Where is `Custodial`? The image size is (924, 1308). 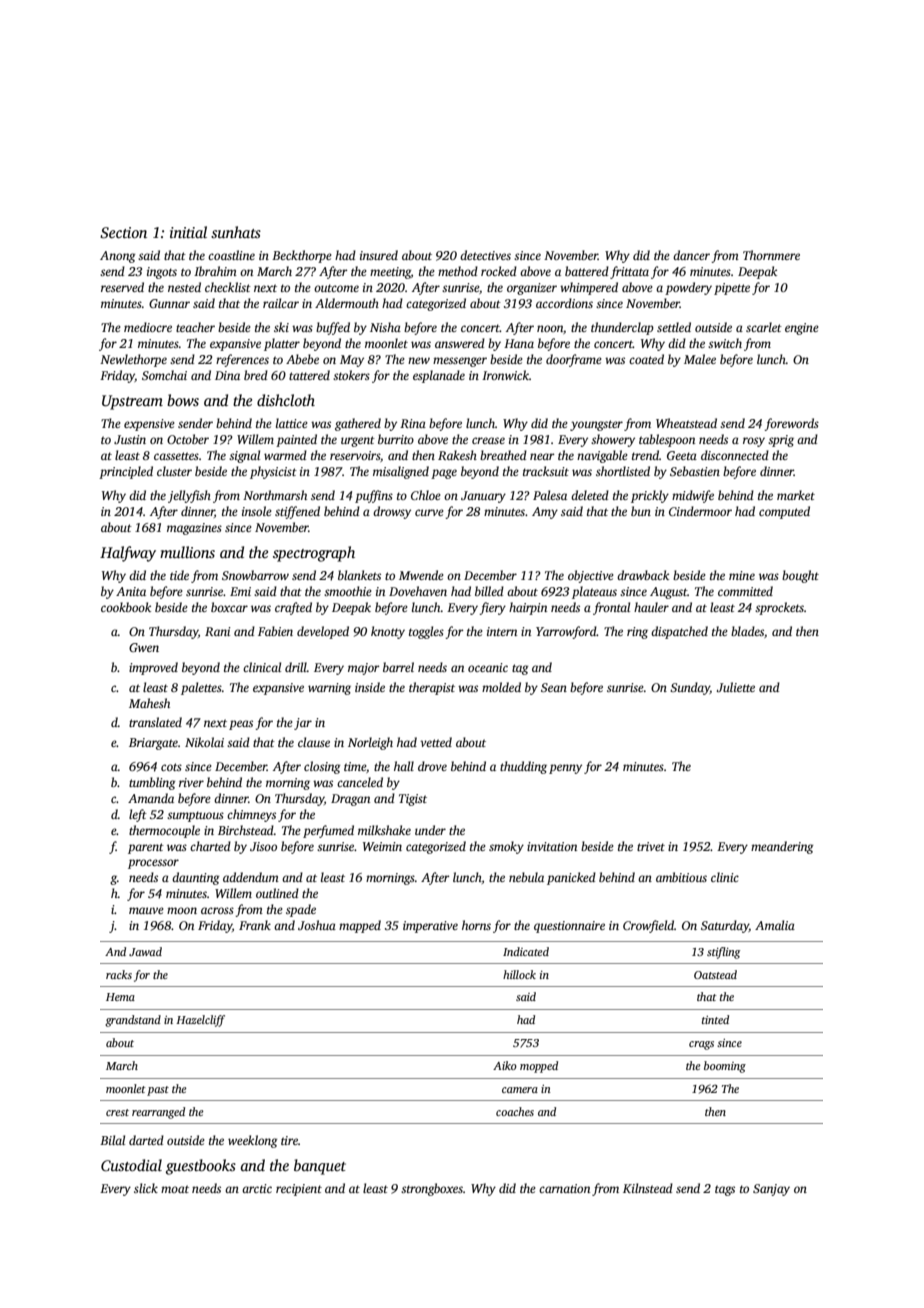
Custodial is located at coordinates (131, 1165).
